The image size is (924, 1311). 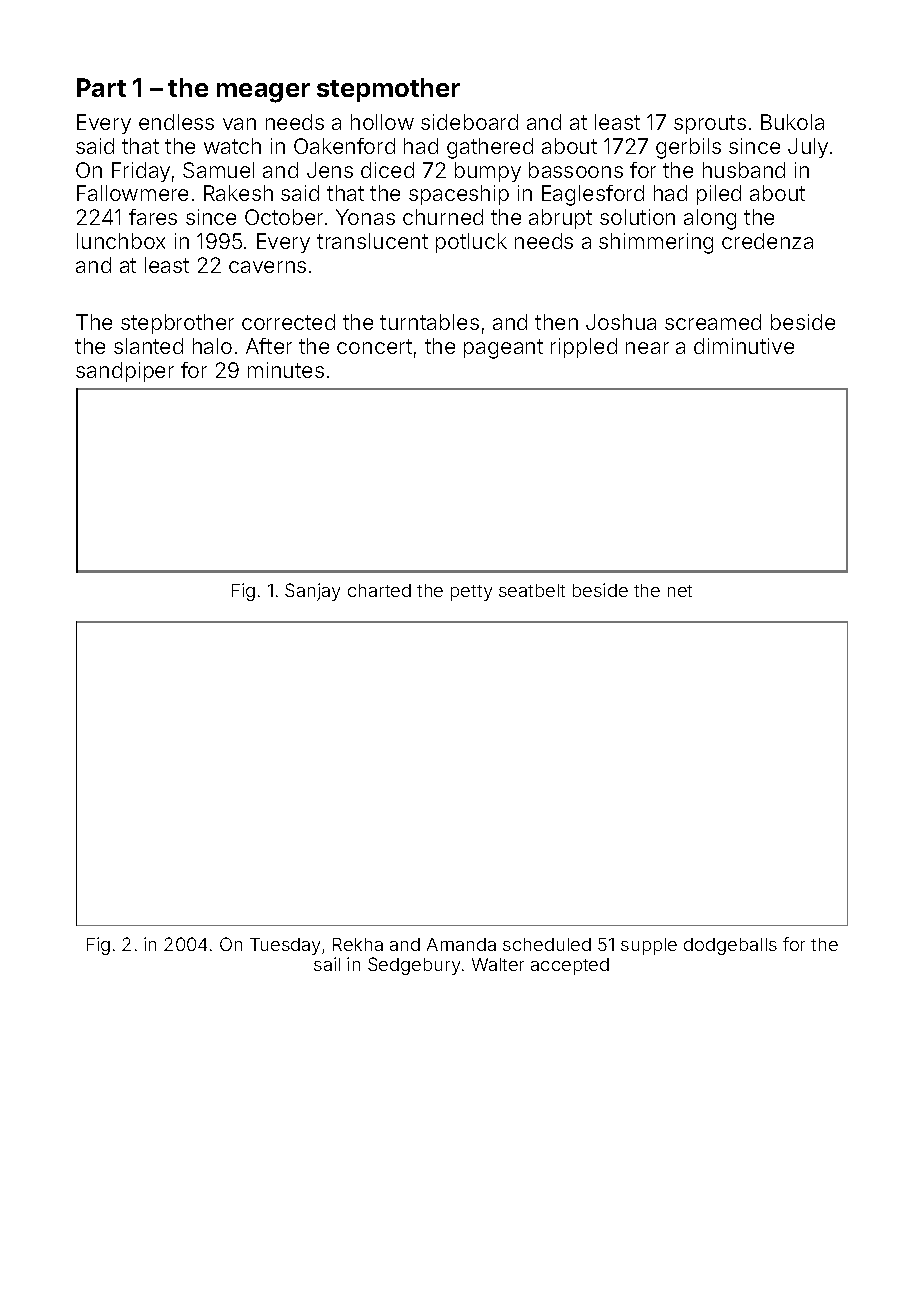 What do you see at coordinates (710, 219) in the screenshot?
I see `along` at bounding box center [710, 219].
